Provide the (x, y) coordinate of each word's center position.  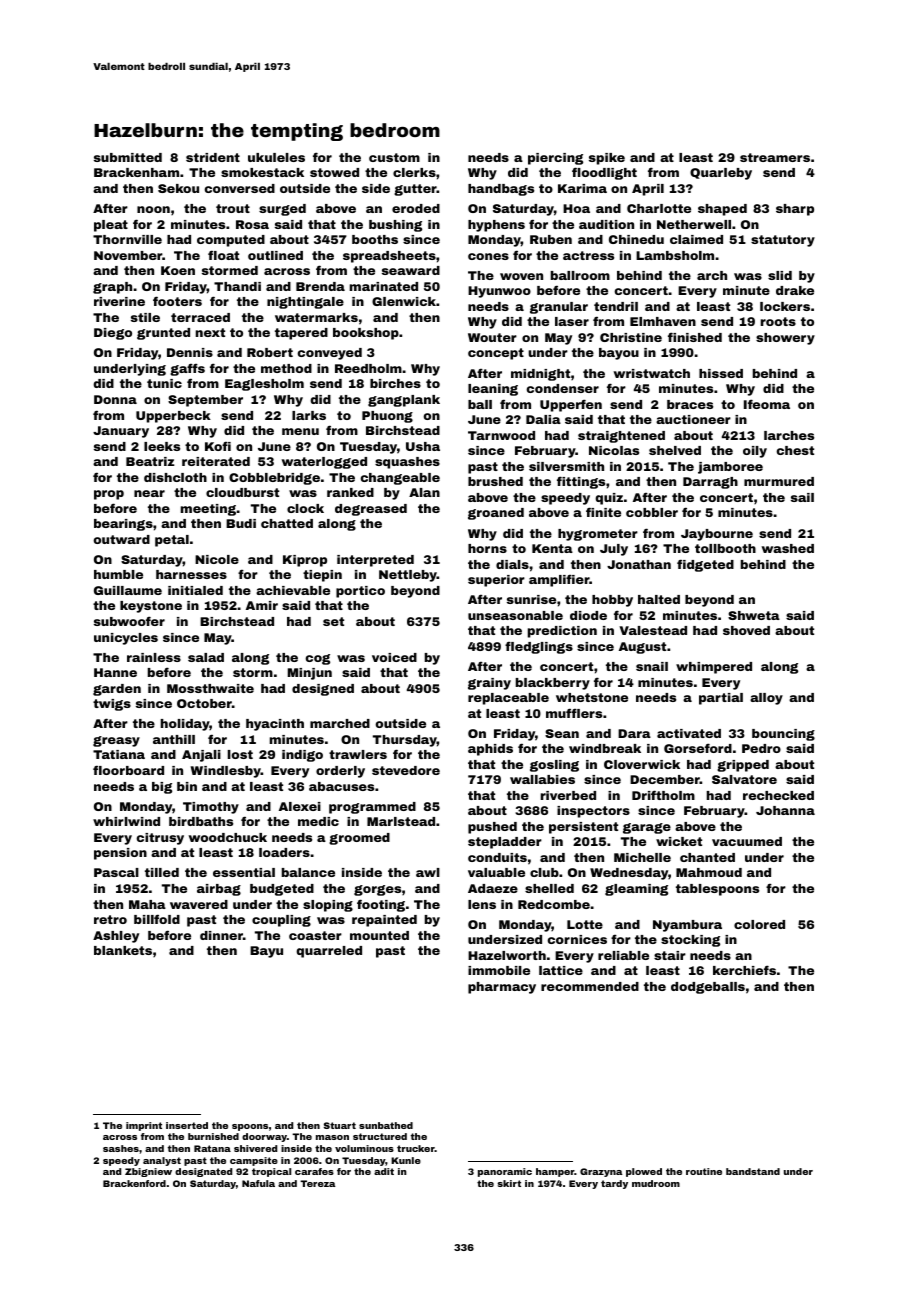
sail (802, 497)
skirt (509, 1183)
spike (607, 159)
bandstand (753, 1171)
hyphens (496, 226)
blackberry (553, 684)
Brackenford (134, 1183)
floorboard (128, 770)
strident (213, 157)
